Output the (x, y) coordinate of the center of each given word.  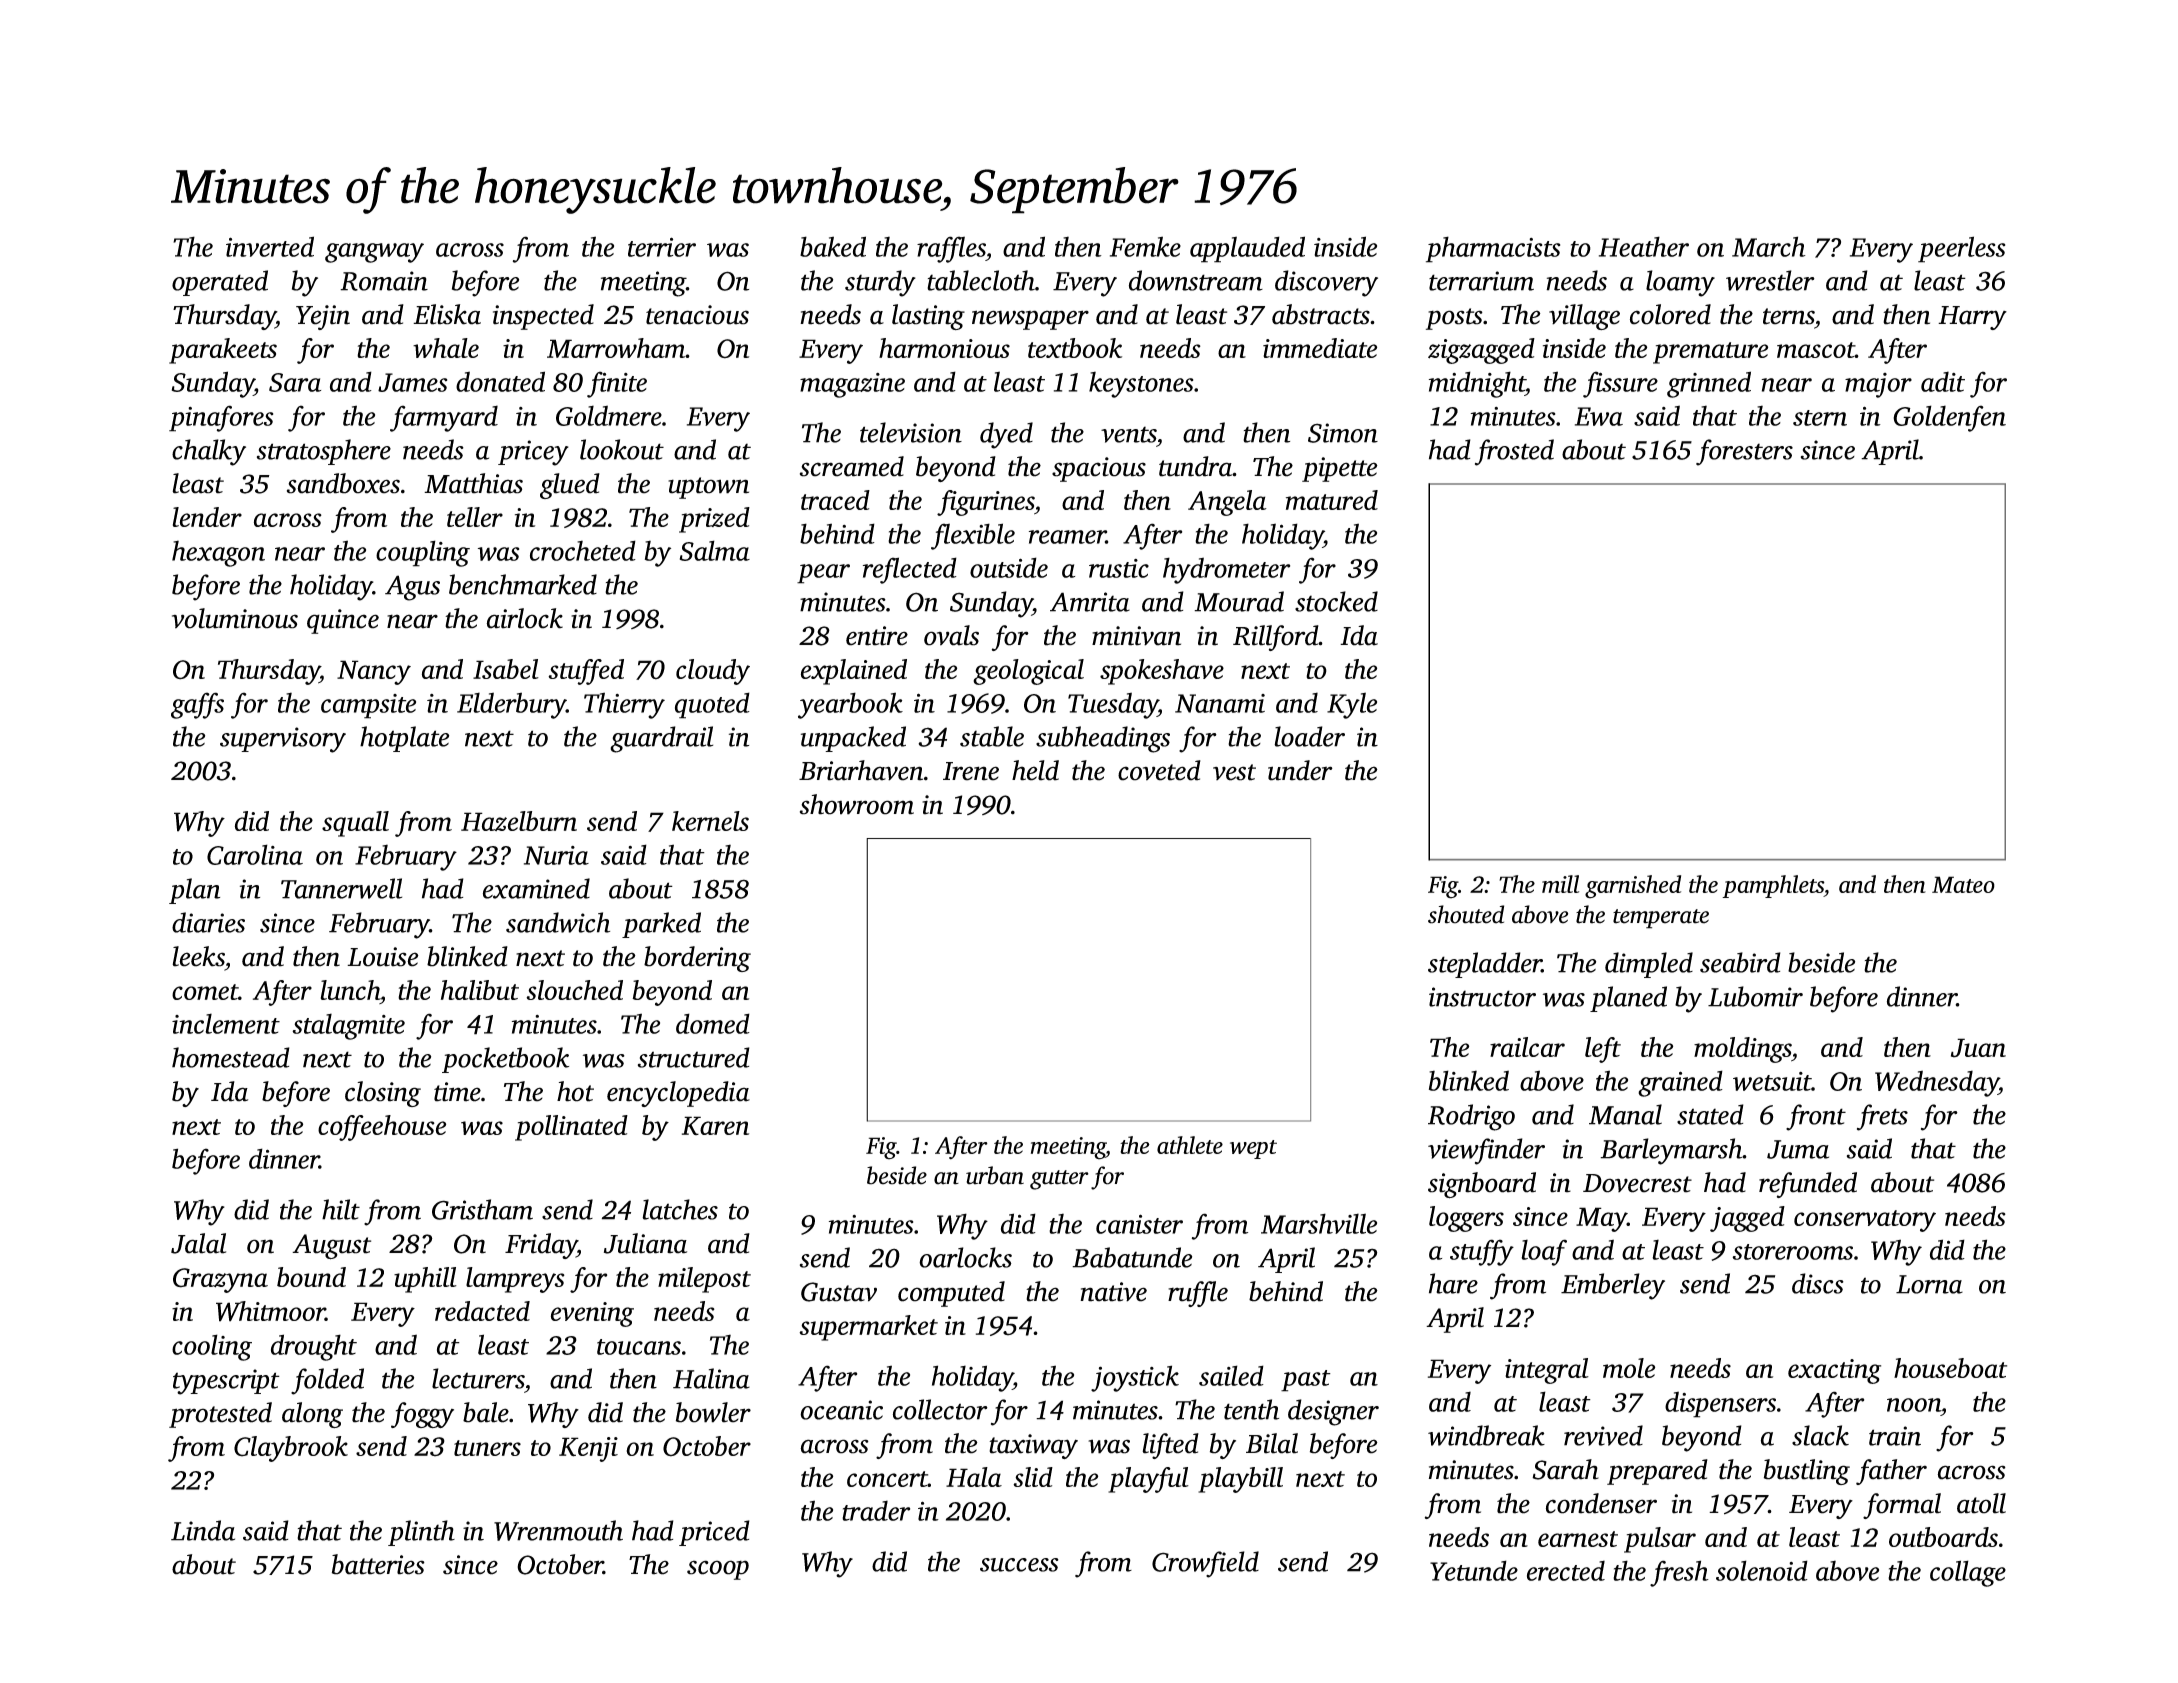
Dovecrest (1637, 1183)
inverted (270, 246)
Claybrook (291, 1449)
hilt (341, 1209)
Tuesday (1113, 705)
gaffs (197, 705)
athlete (1190, 1145)
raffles (951, 249)
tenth (1251, 1409)
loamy (1680, 283)
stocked (1336, 601)
